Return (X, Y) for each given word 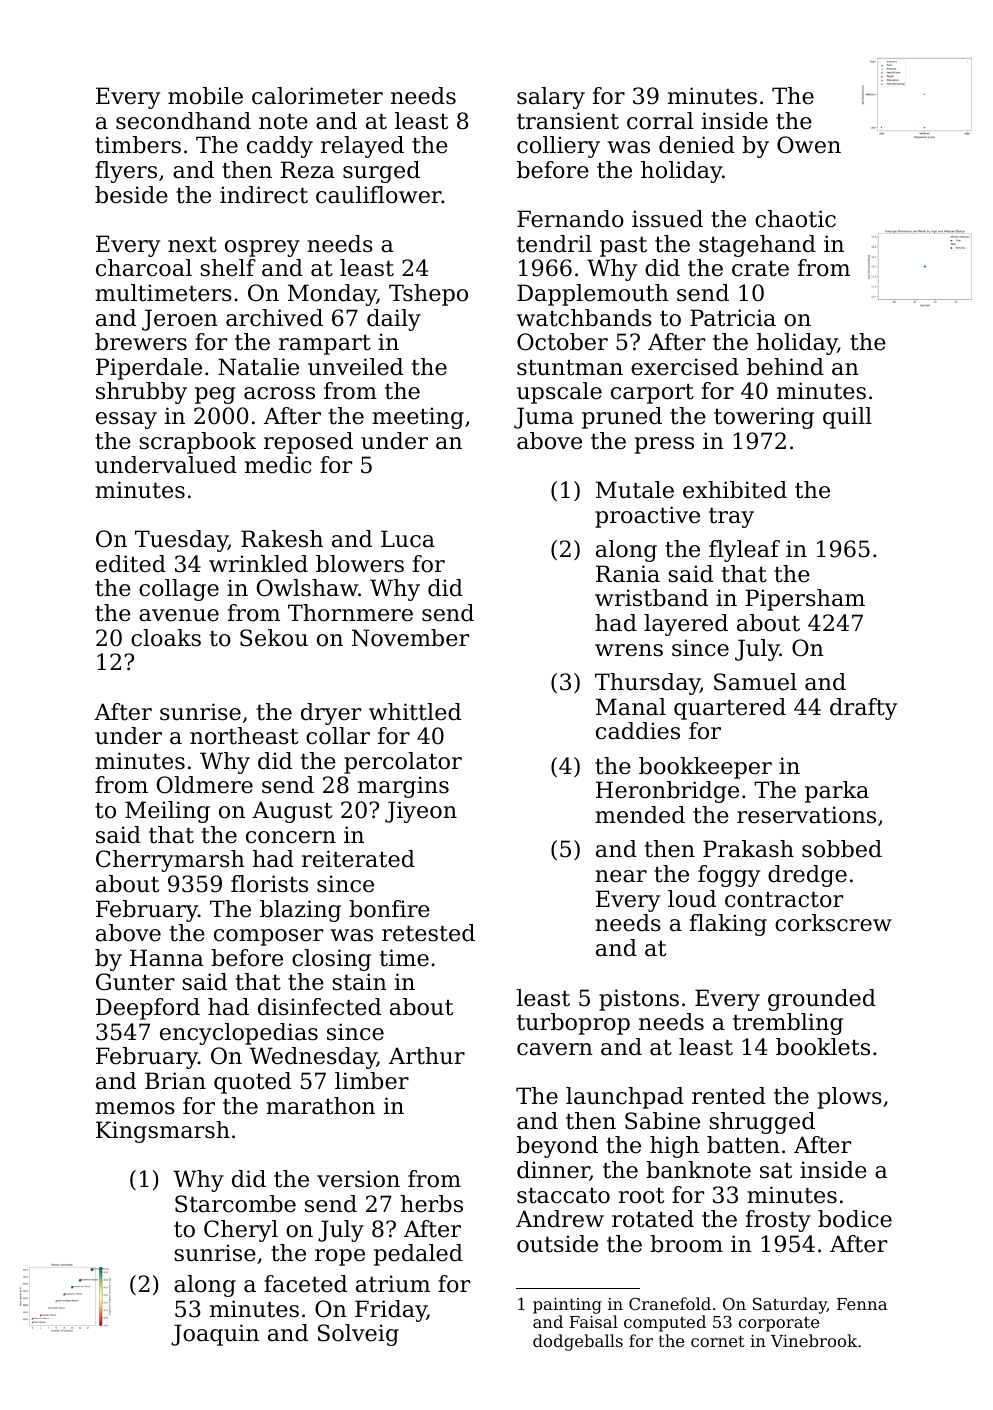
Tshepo (428, 295)
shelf (228, 268)
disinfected (319, 1007)
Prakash (748, 849)
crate (760, 269)
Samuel (755, 682)
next (192, 245)
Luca (408, 539)
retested (428, 933)
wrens (629, 650)
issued (667, 219)
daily (394, 320)
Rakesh (282, 539)
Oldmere (205, 785)
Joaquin (215, 1335)
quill (847, 418)
